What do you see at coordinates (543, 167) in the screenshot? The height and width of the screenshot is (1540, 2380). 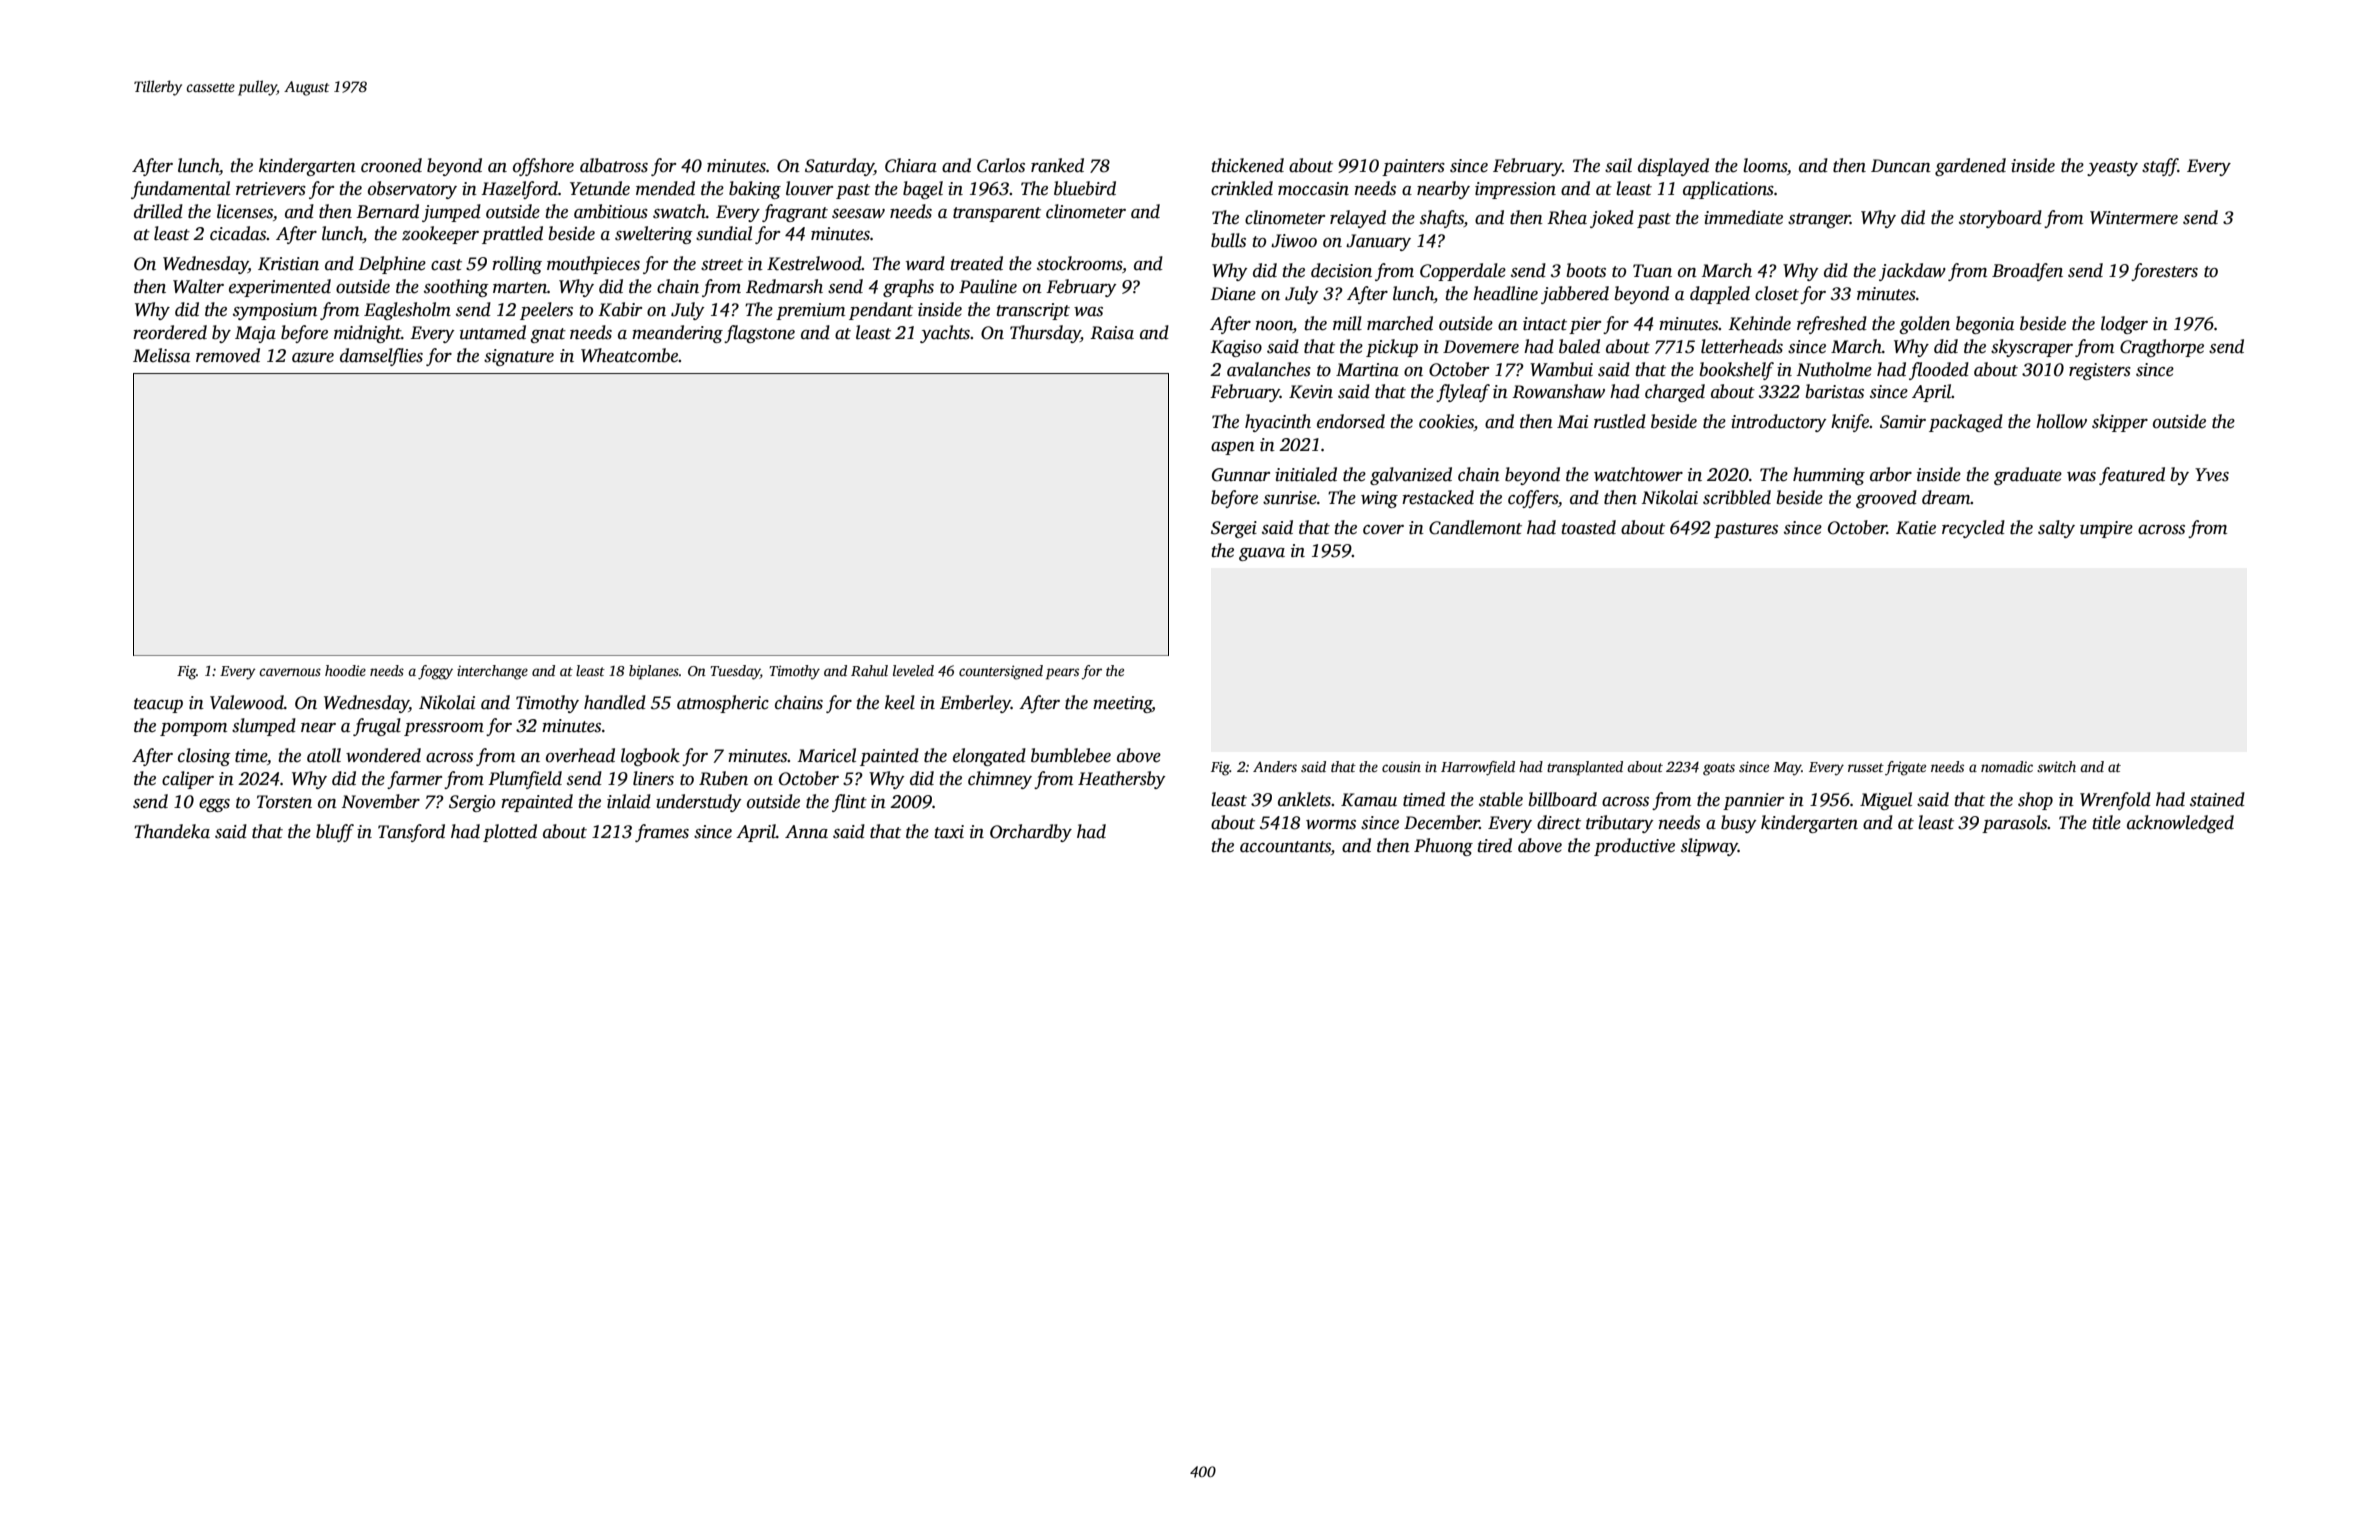 I see `offshore` at bounding box center [543, 167].
